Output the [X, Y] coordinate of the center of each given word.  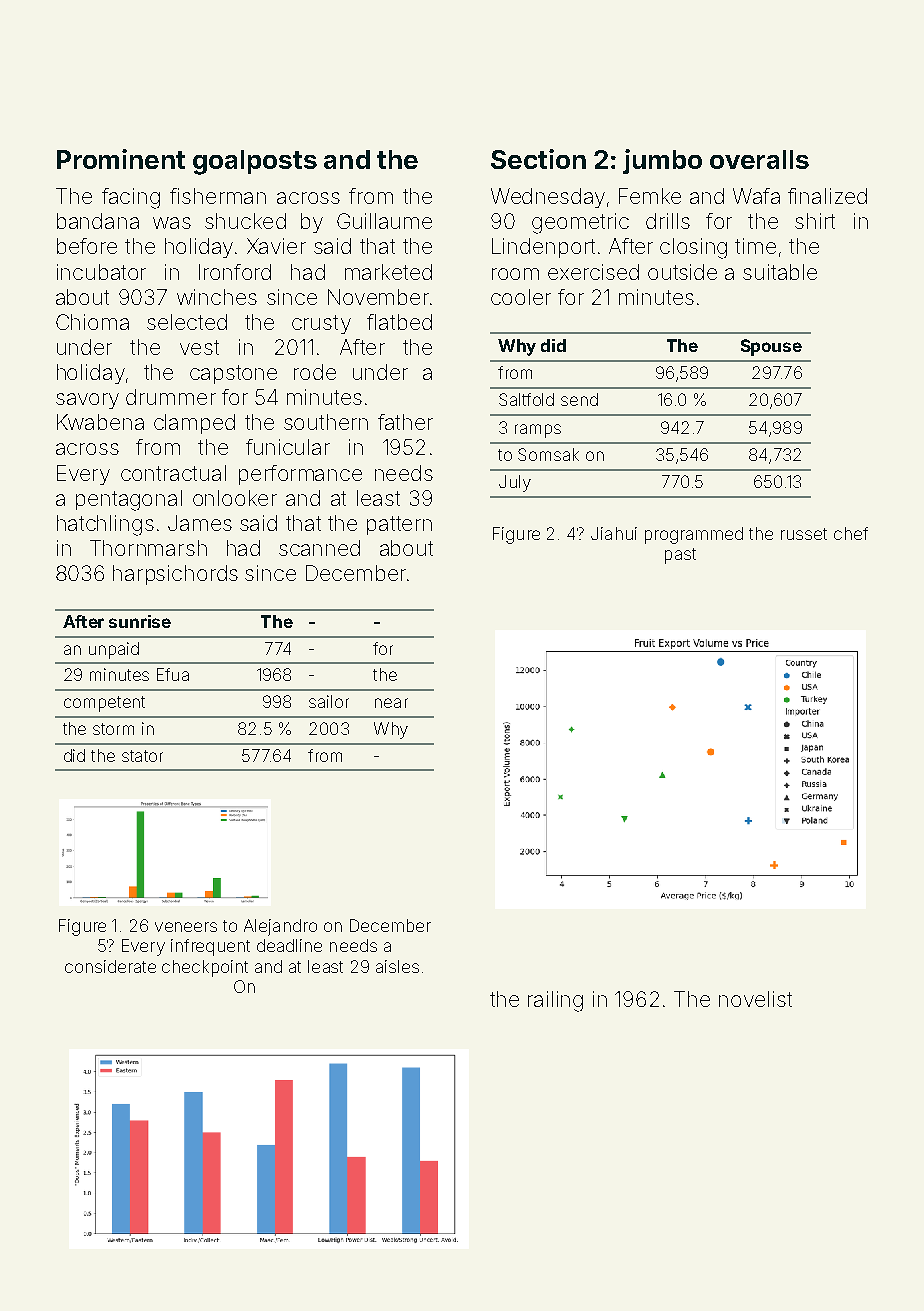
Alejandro [280, 927]
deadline [289, 945]
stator [142, 756]
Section [538, 159]
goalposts [255, 162]
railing [555, 1001]
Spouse [771, 347]
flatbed [399, 322]
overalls [759, 159]
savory [87, 401]
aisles [397, 966]
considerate [110, 966]
